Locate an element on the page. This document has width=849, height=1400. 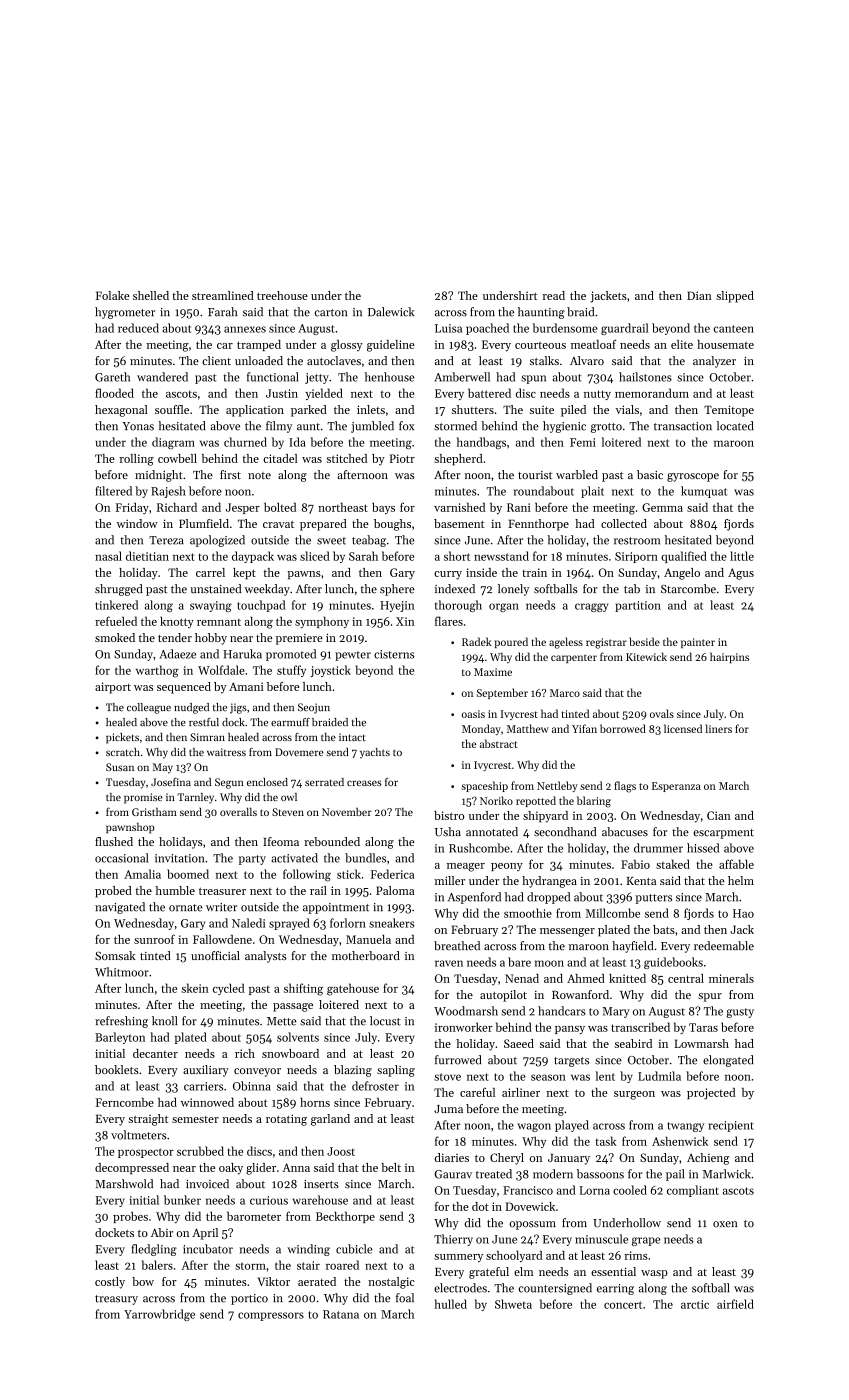
hayfield is located at coordinates (633, 947).
